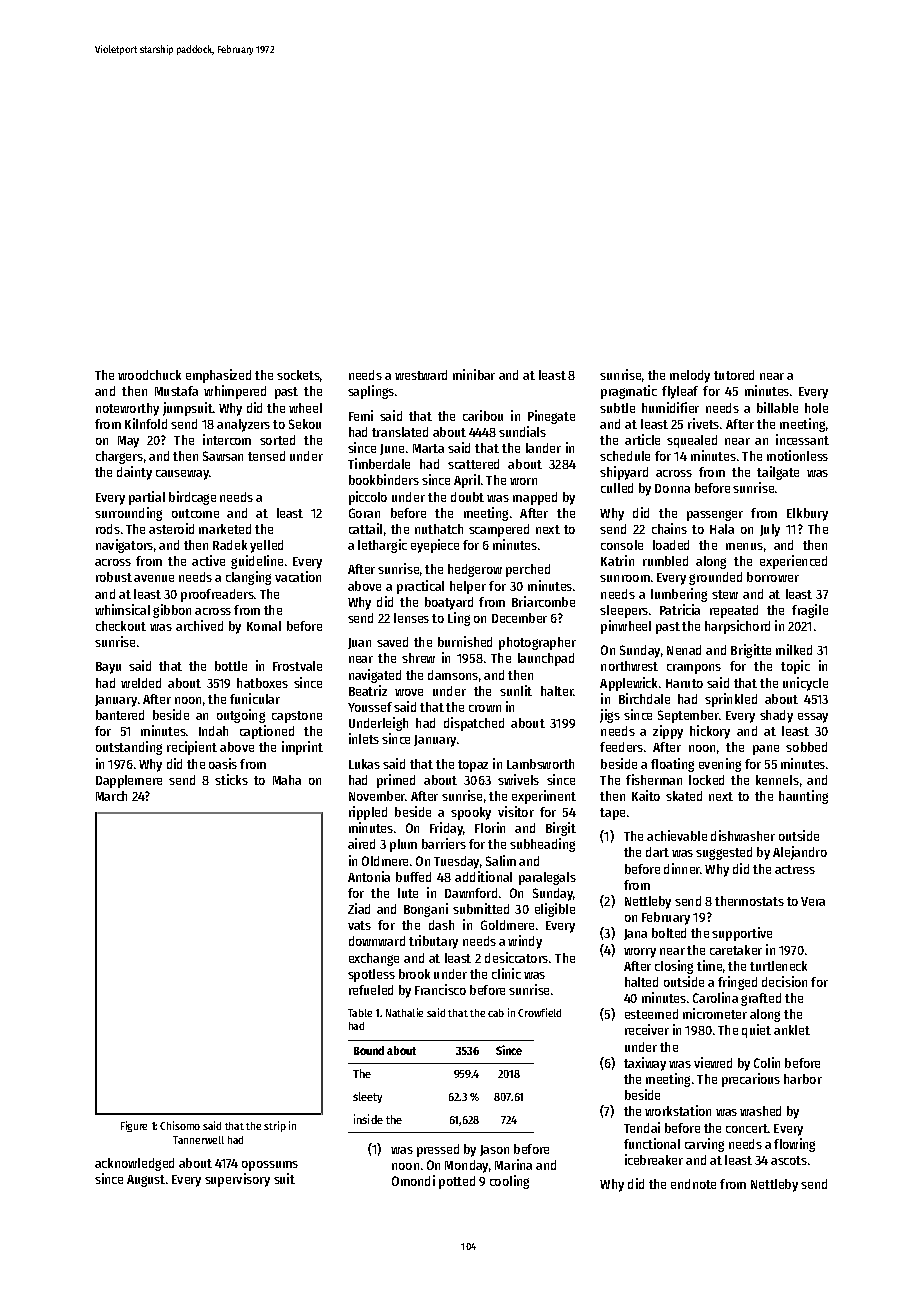 This image has height=1308, width=924. Describe the element at coordinates (525, 942) in the image. I see `windy` at that location.
